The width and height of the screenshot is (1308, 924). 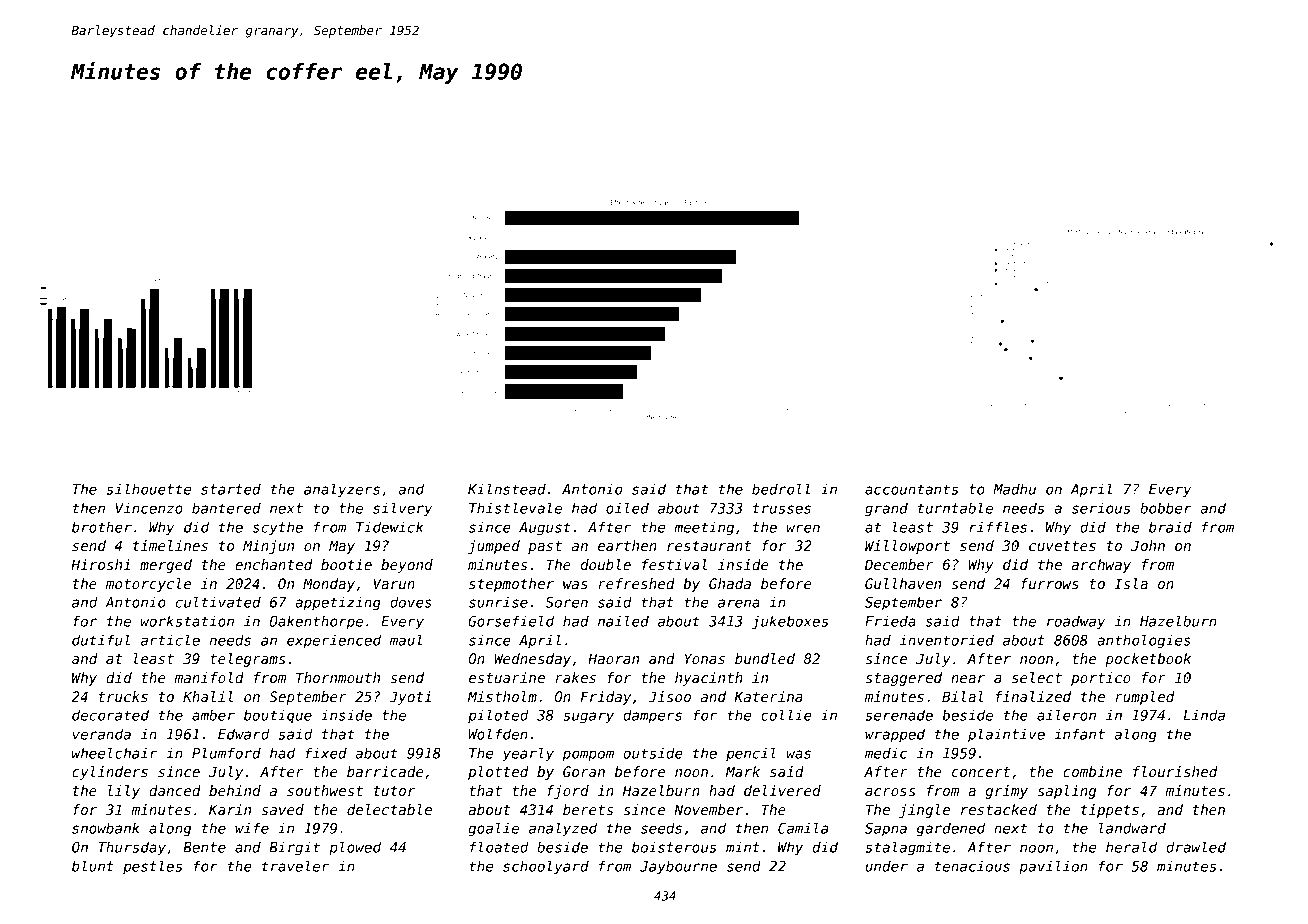 What do you see at coordinates (243, 734) in the screenshot?
I see `Edward` at bounding box center [243, 734].
